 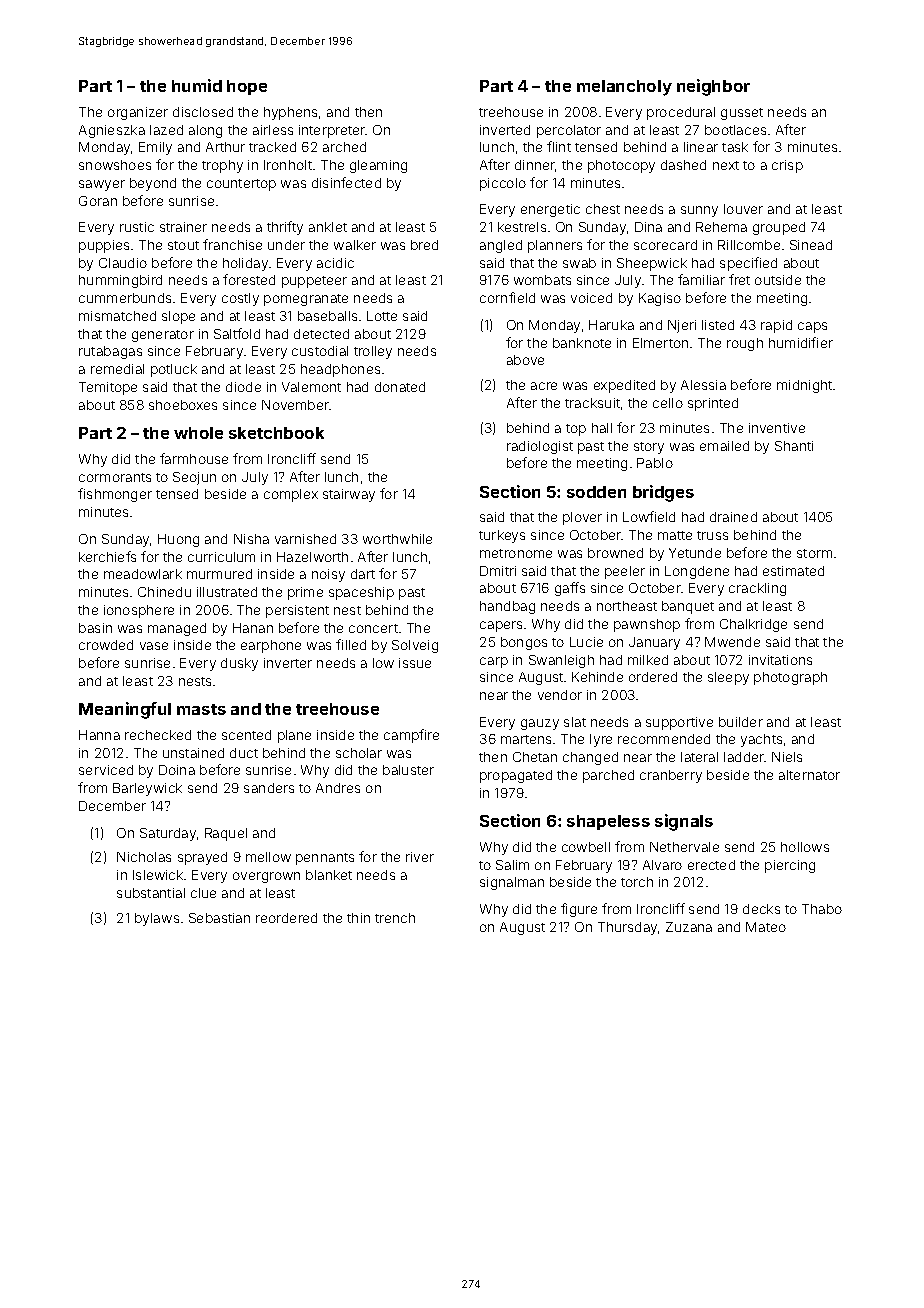 I want to click on puppeteer, so click(x=314, y=282).
